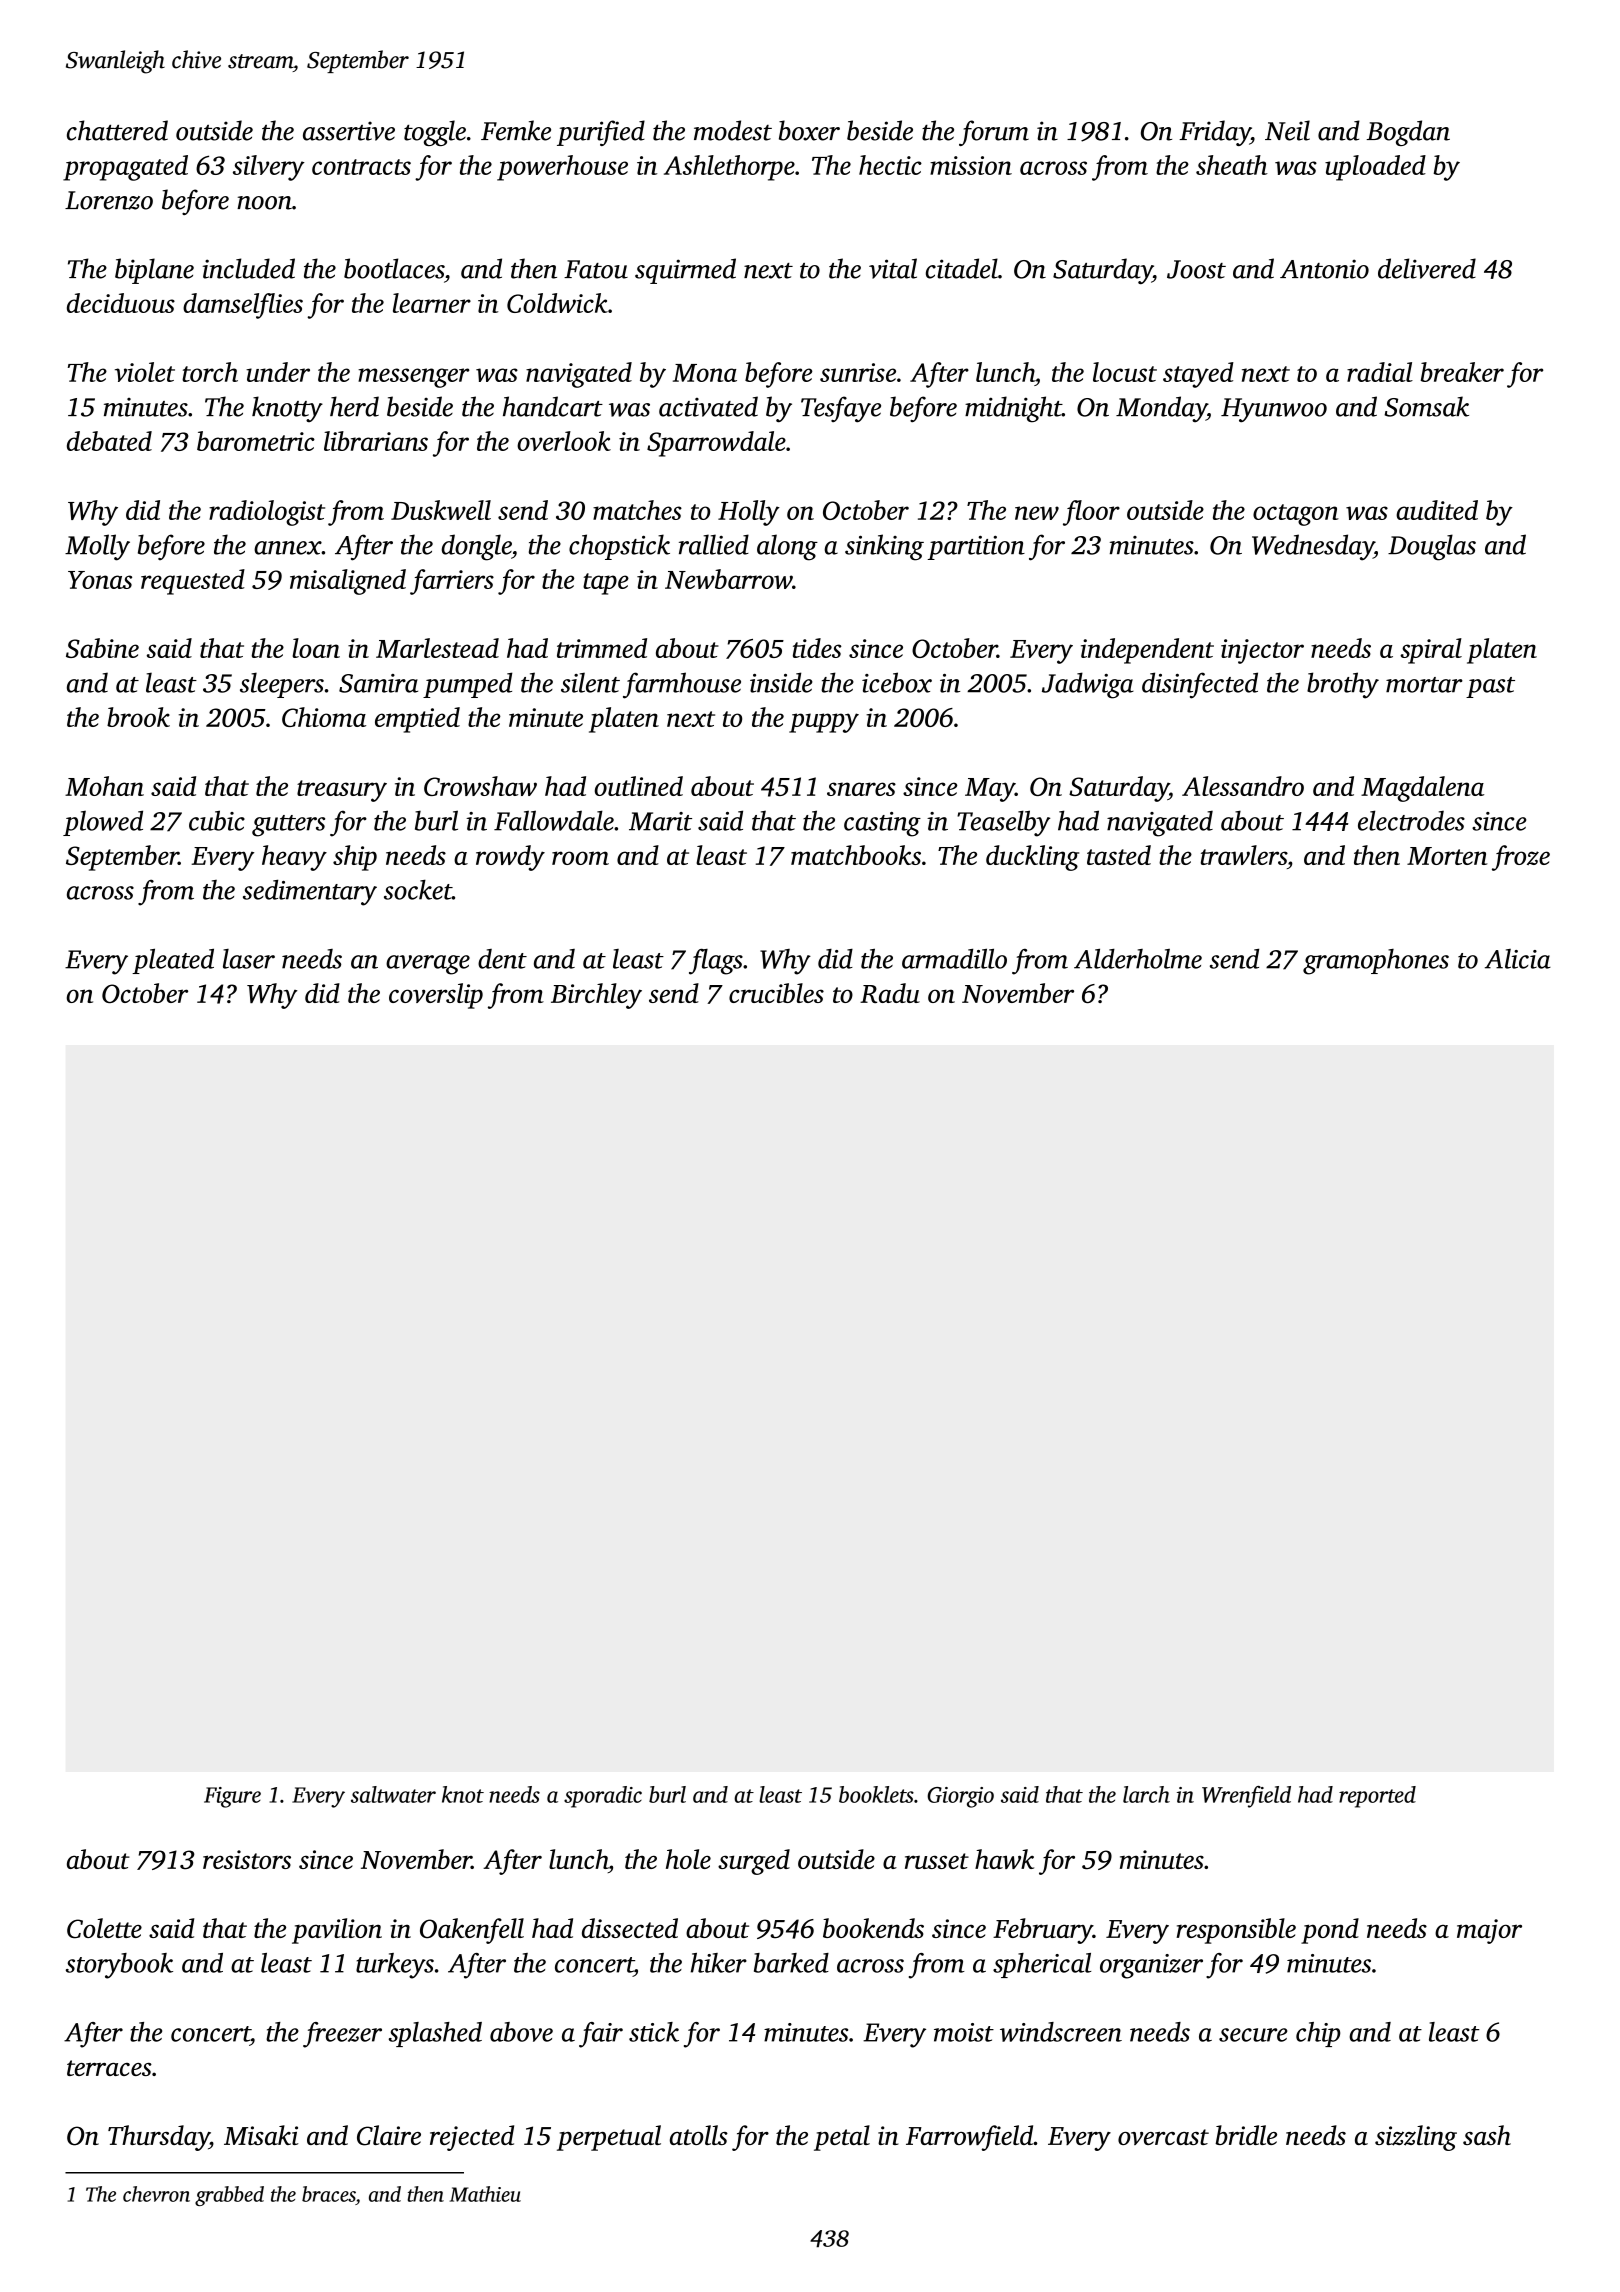  I want to click on chattered, so click(117, 130).
